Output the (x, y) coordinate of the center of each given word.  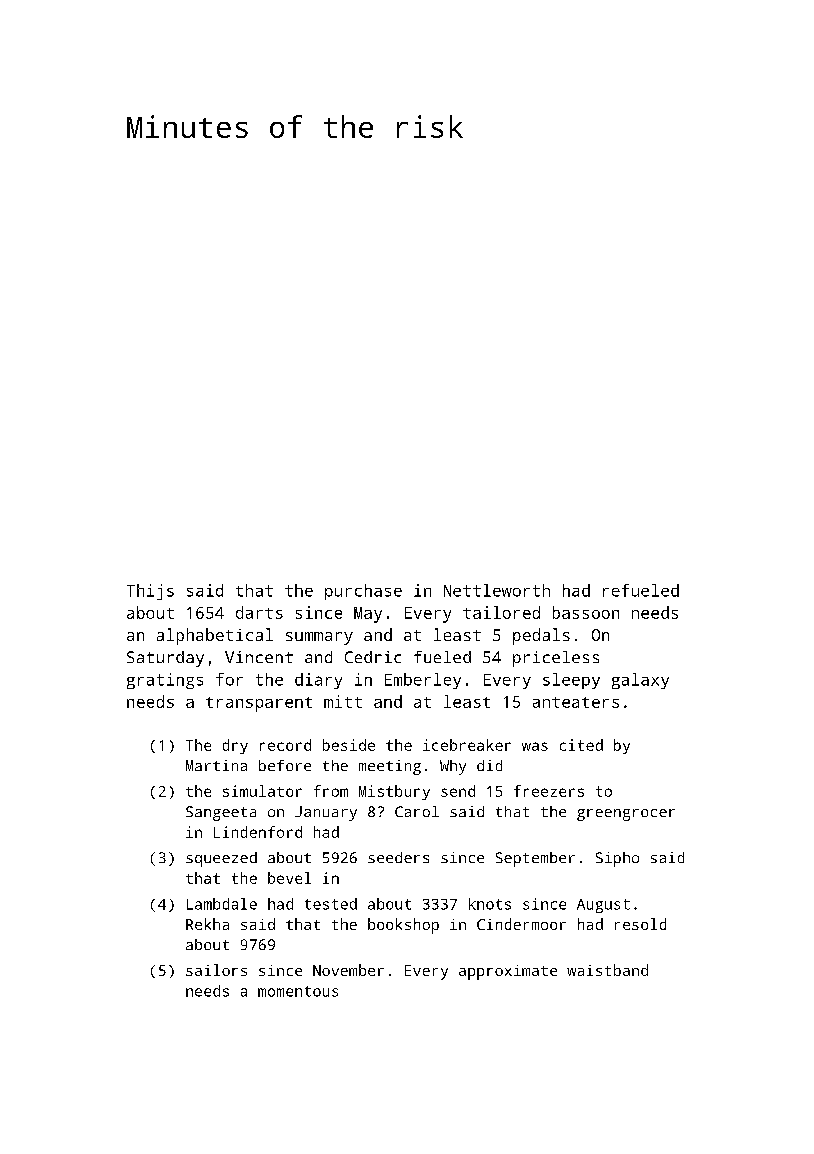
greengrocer (626, 815)
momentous (298, 991)
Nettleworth (497, 590)
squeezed (221, 859)
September (535, 859)
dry (235, 746)
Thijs (150, 592)
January (326, 813)
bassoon (586, 612)
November (348, 970)
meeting (390, 767)
